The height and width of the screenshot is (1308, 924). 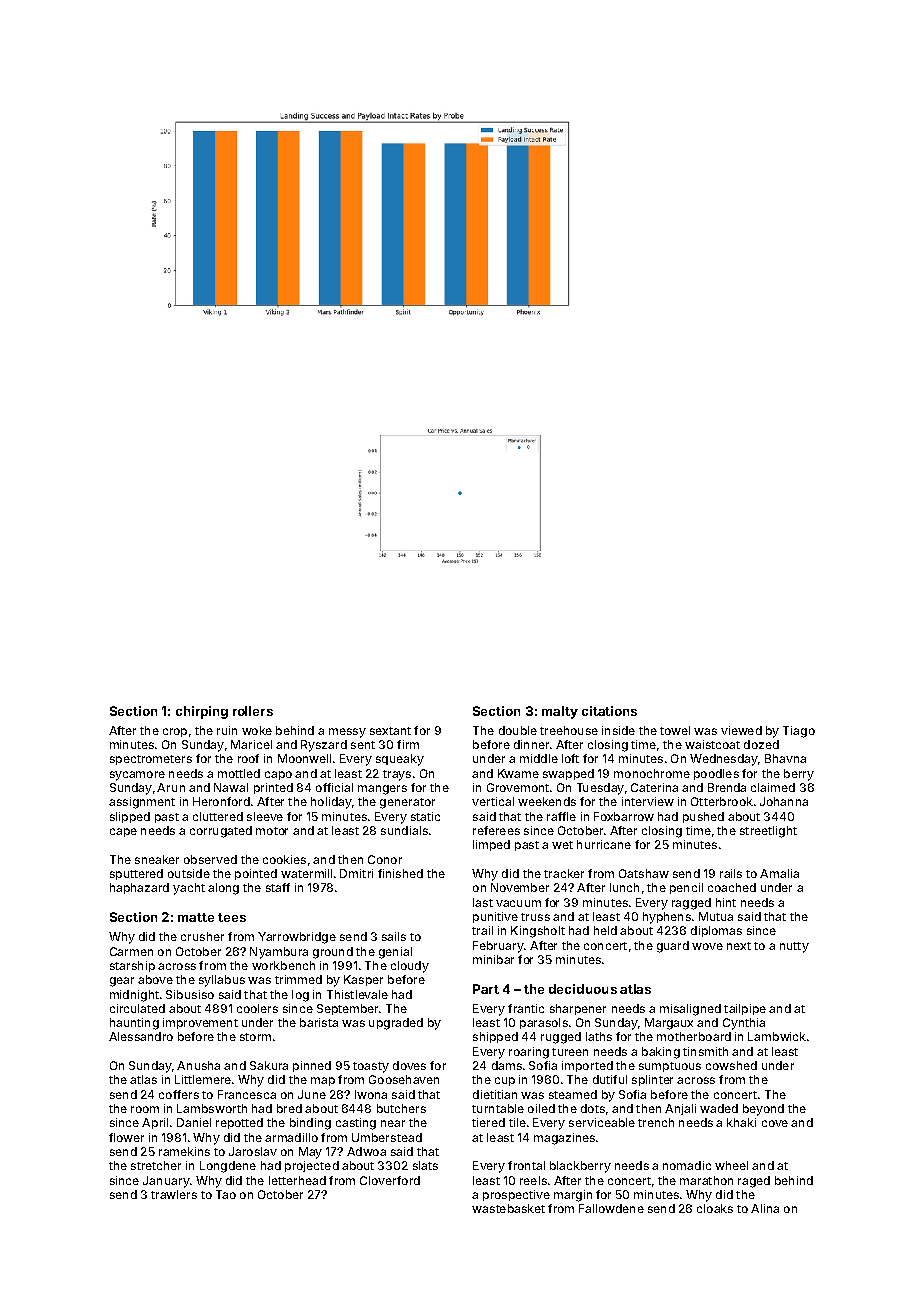 I want to click on malty, so click(x=560, y=712).
